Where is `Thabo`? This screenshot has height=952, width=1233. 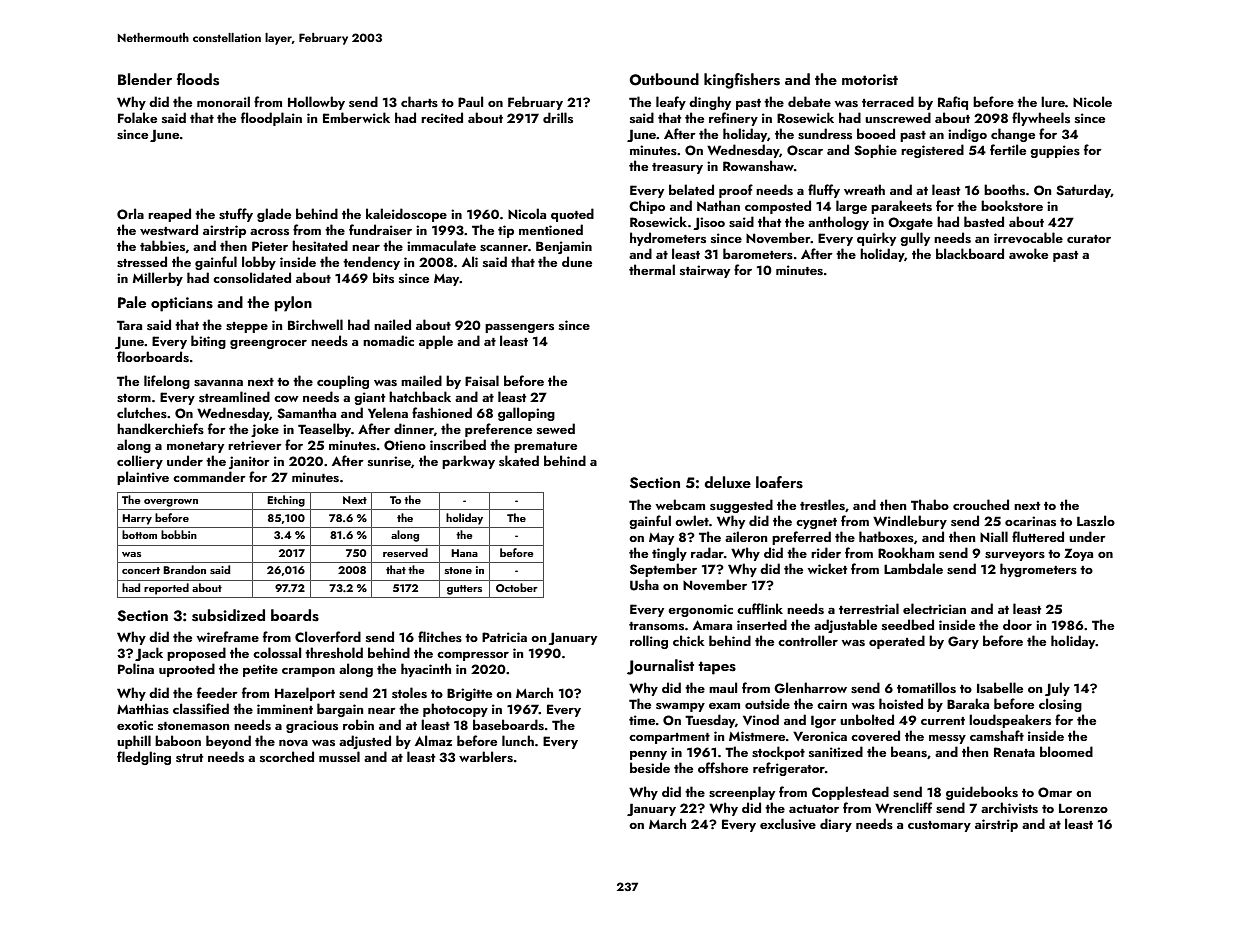
Thabo is located at coordinates (930, 504).
